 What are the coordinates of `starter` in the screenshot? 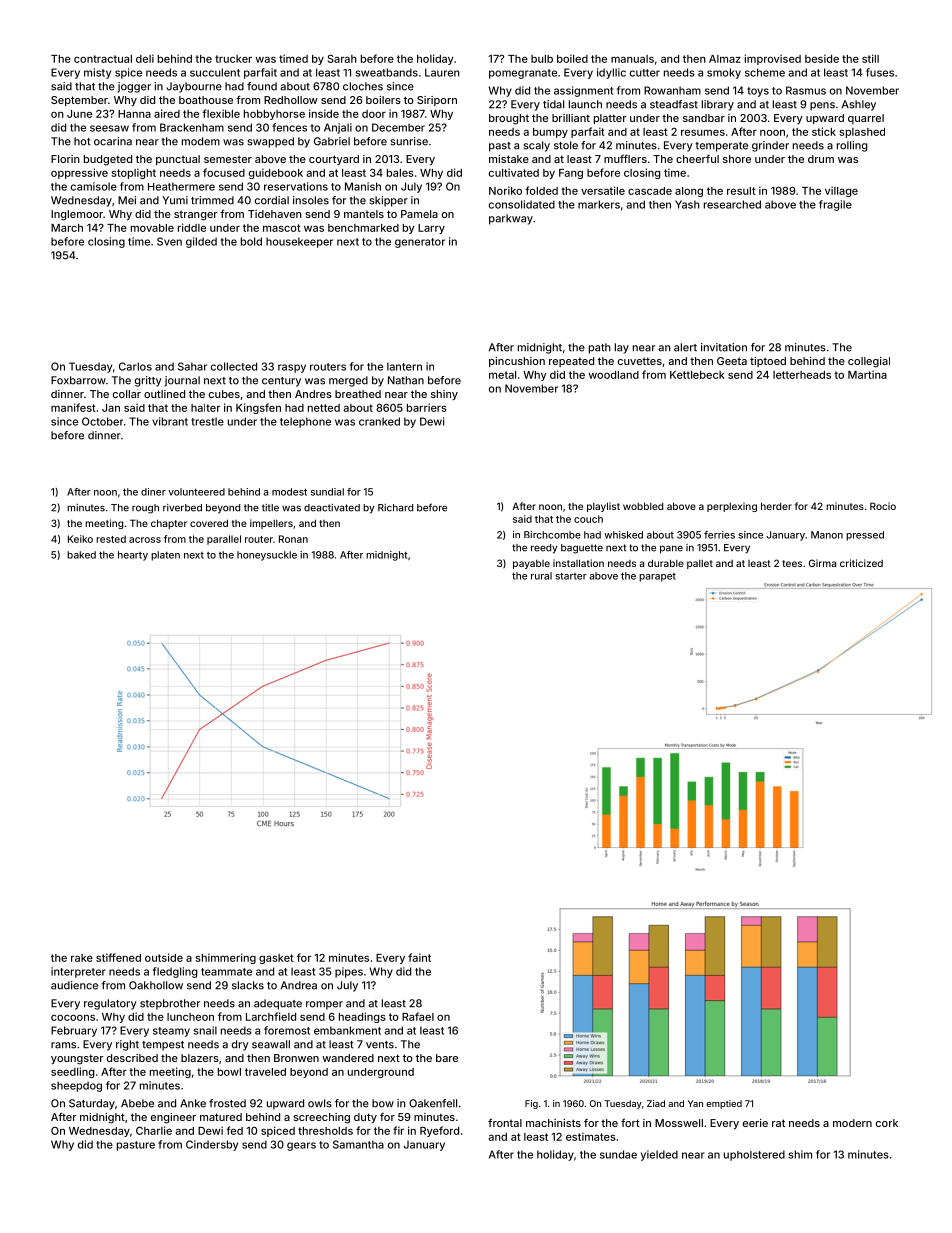 It's located at (571, 576).
